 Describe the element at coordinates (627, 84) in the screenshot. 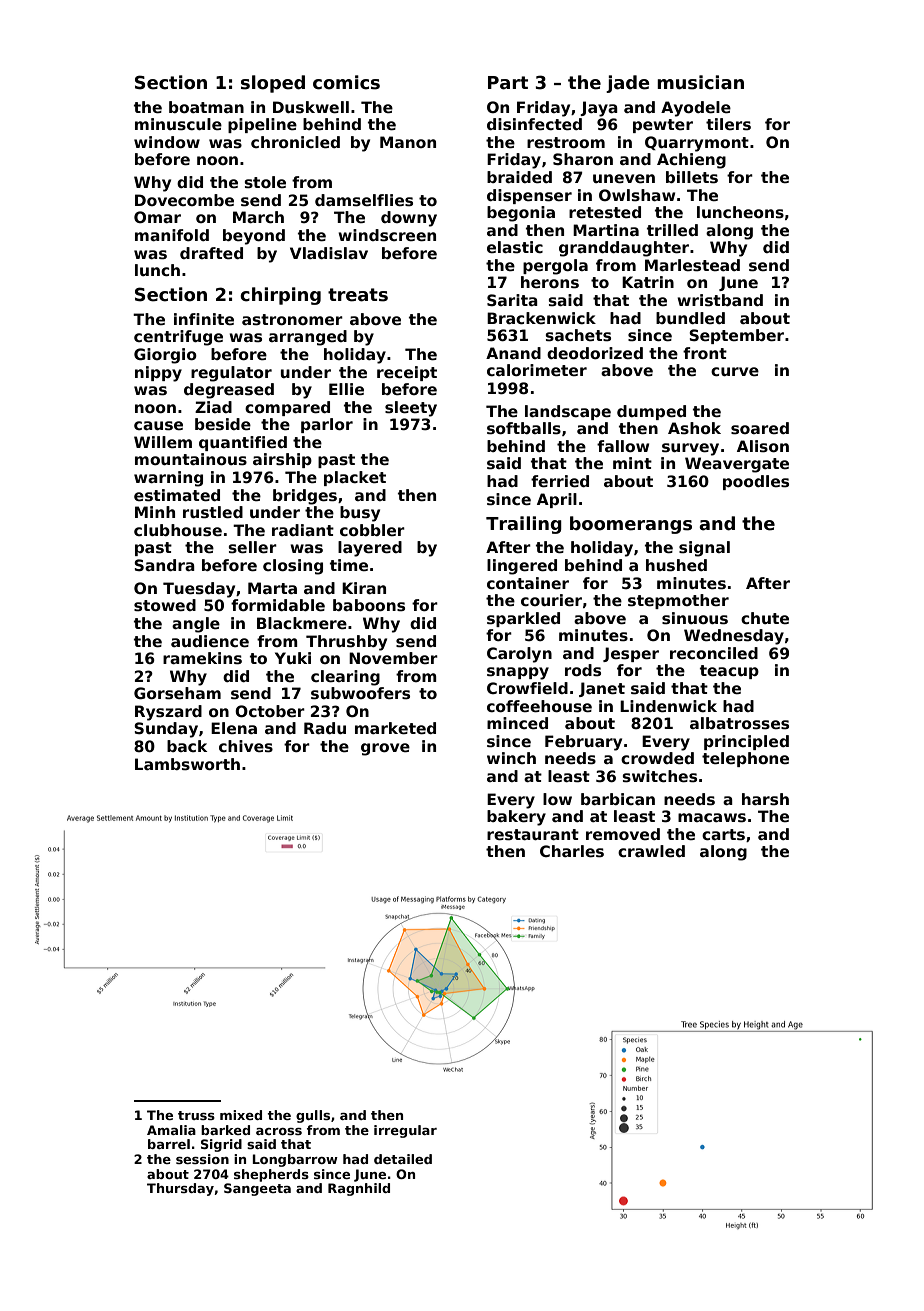

I see `jade` at that location.
